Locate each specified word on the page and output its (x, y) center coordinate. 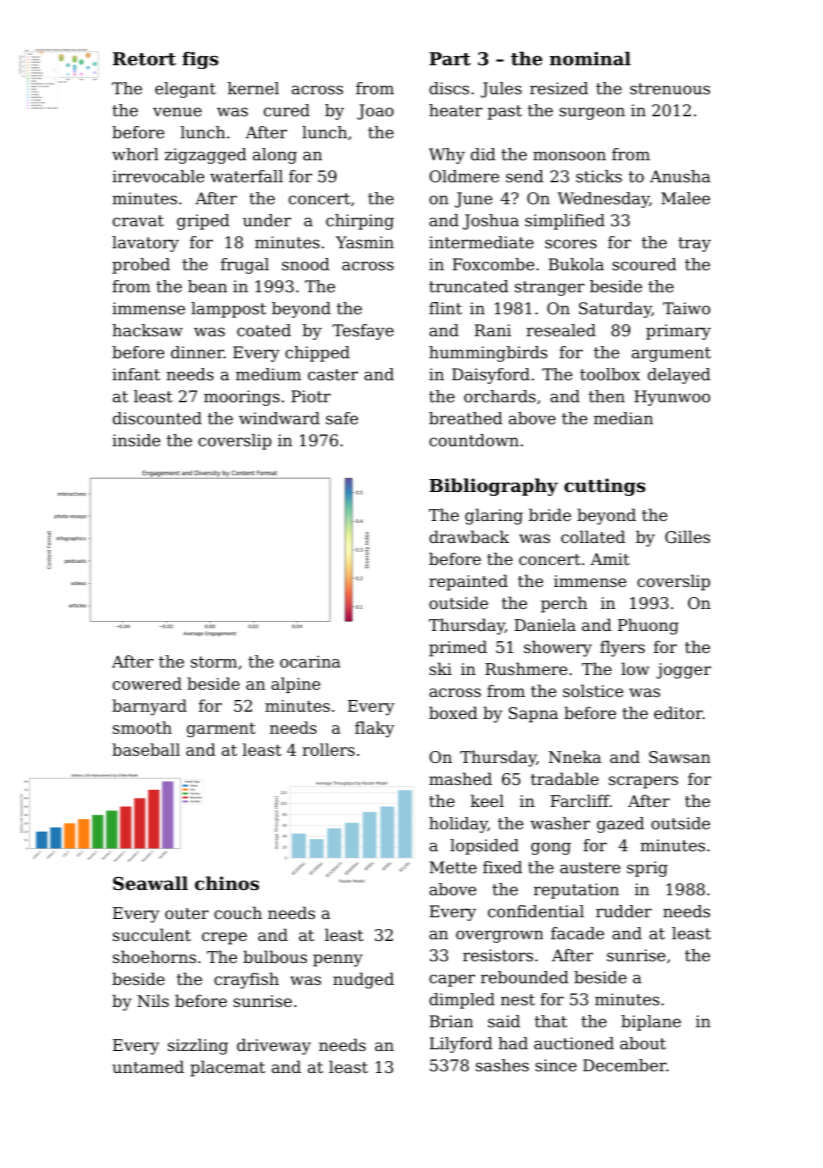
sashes (502, 1065)
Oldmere (464, 176)
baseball (146, 749)
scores (571, 244)
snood (305, 264)
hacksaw (147, 330)
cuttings (605, 487)
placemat (227, 1068)
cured (287, 110)
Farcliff (580, 800)
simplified (565, 222)
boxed (453, 712)
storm (214, 662)
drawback (469, 536)
